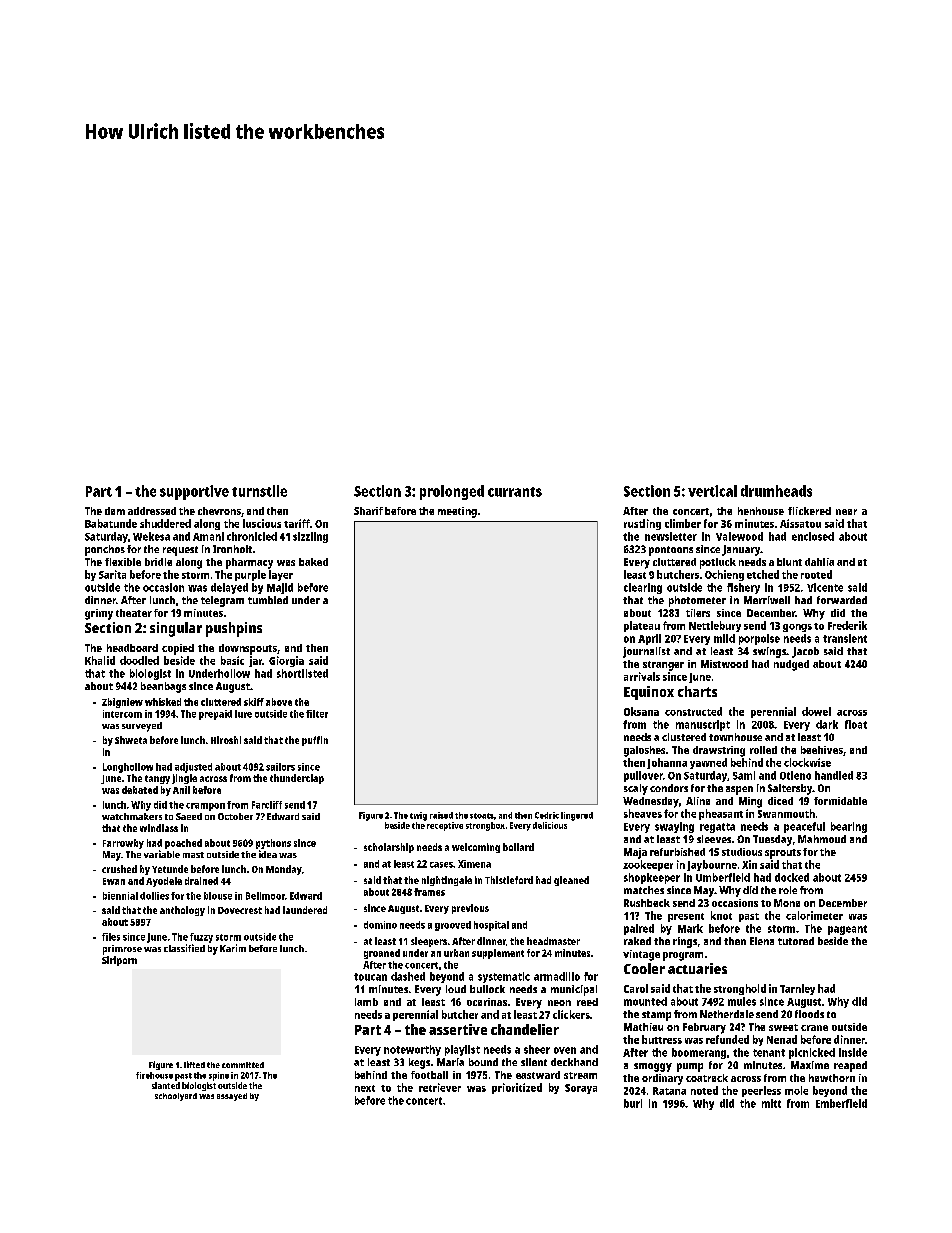 The image size is (952, 1233). Describe the element at coordinates (457, 512) in the image. I see `meeting` at that location.
